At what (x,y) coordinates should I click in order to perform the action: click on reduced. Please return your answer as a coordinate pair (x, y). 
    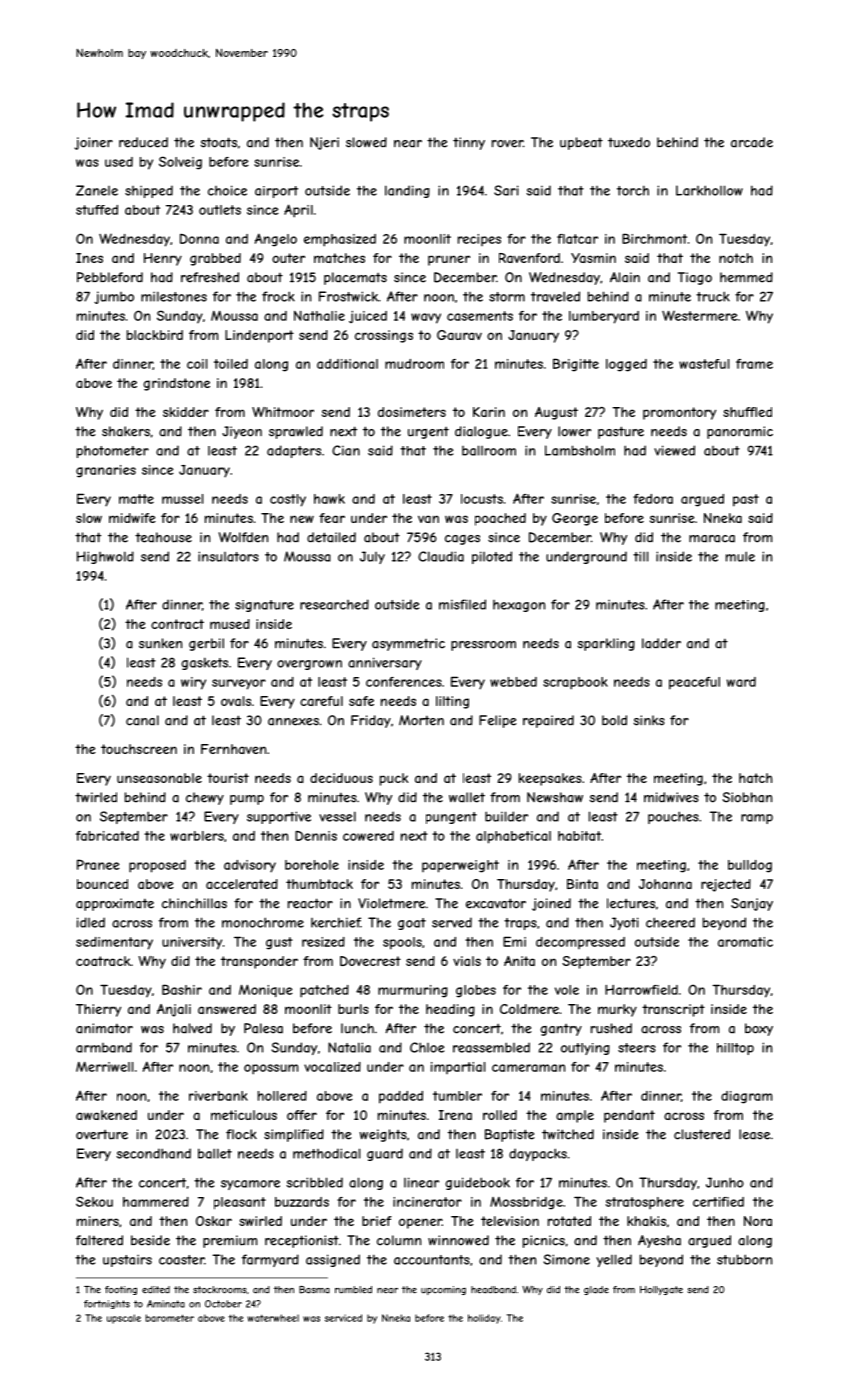
    Looking at the image, I should click on (143, 142).
